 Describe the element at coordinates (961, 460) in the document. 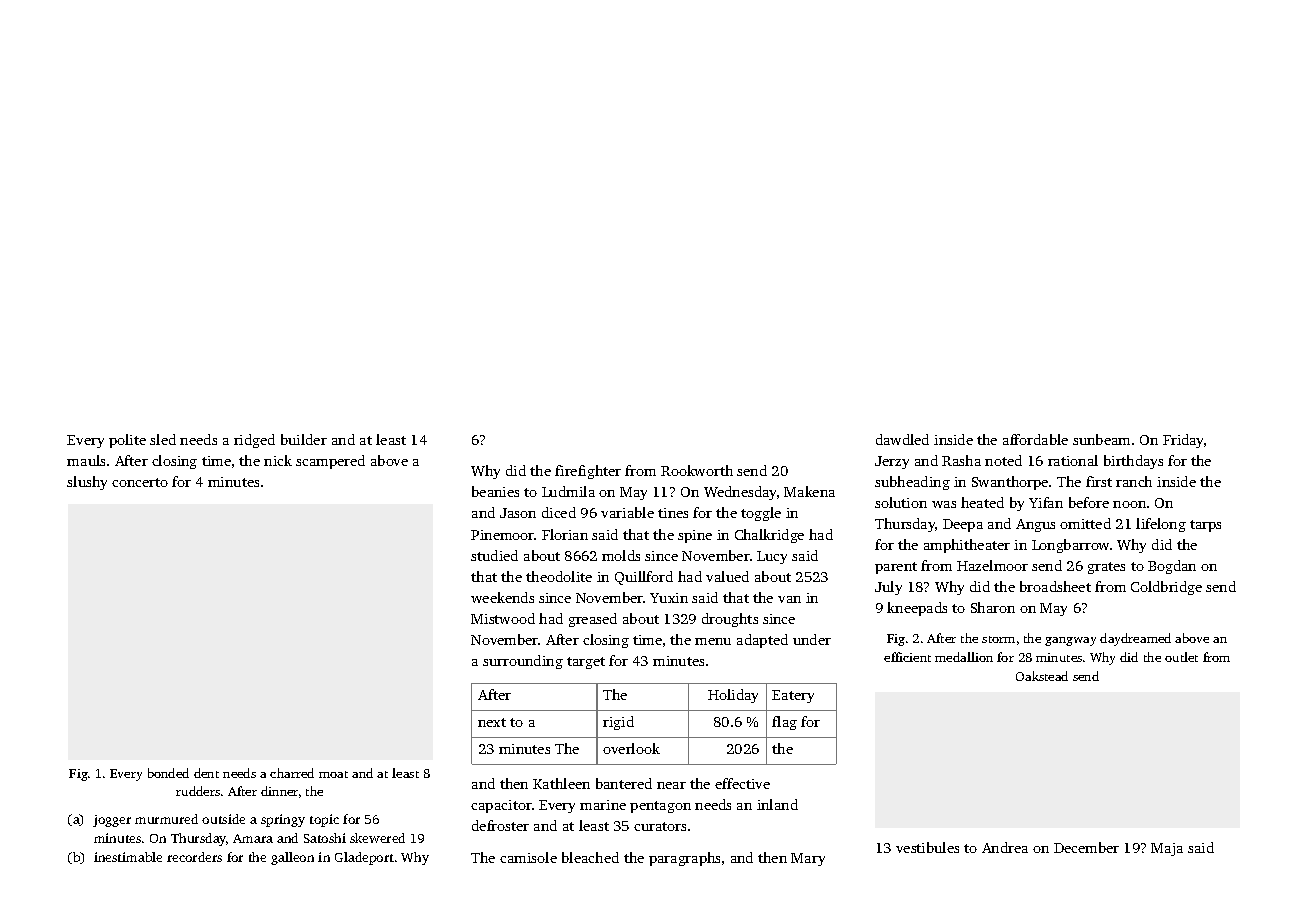

I see `Rasha` at that location.
